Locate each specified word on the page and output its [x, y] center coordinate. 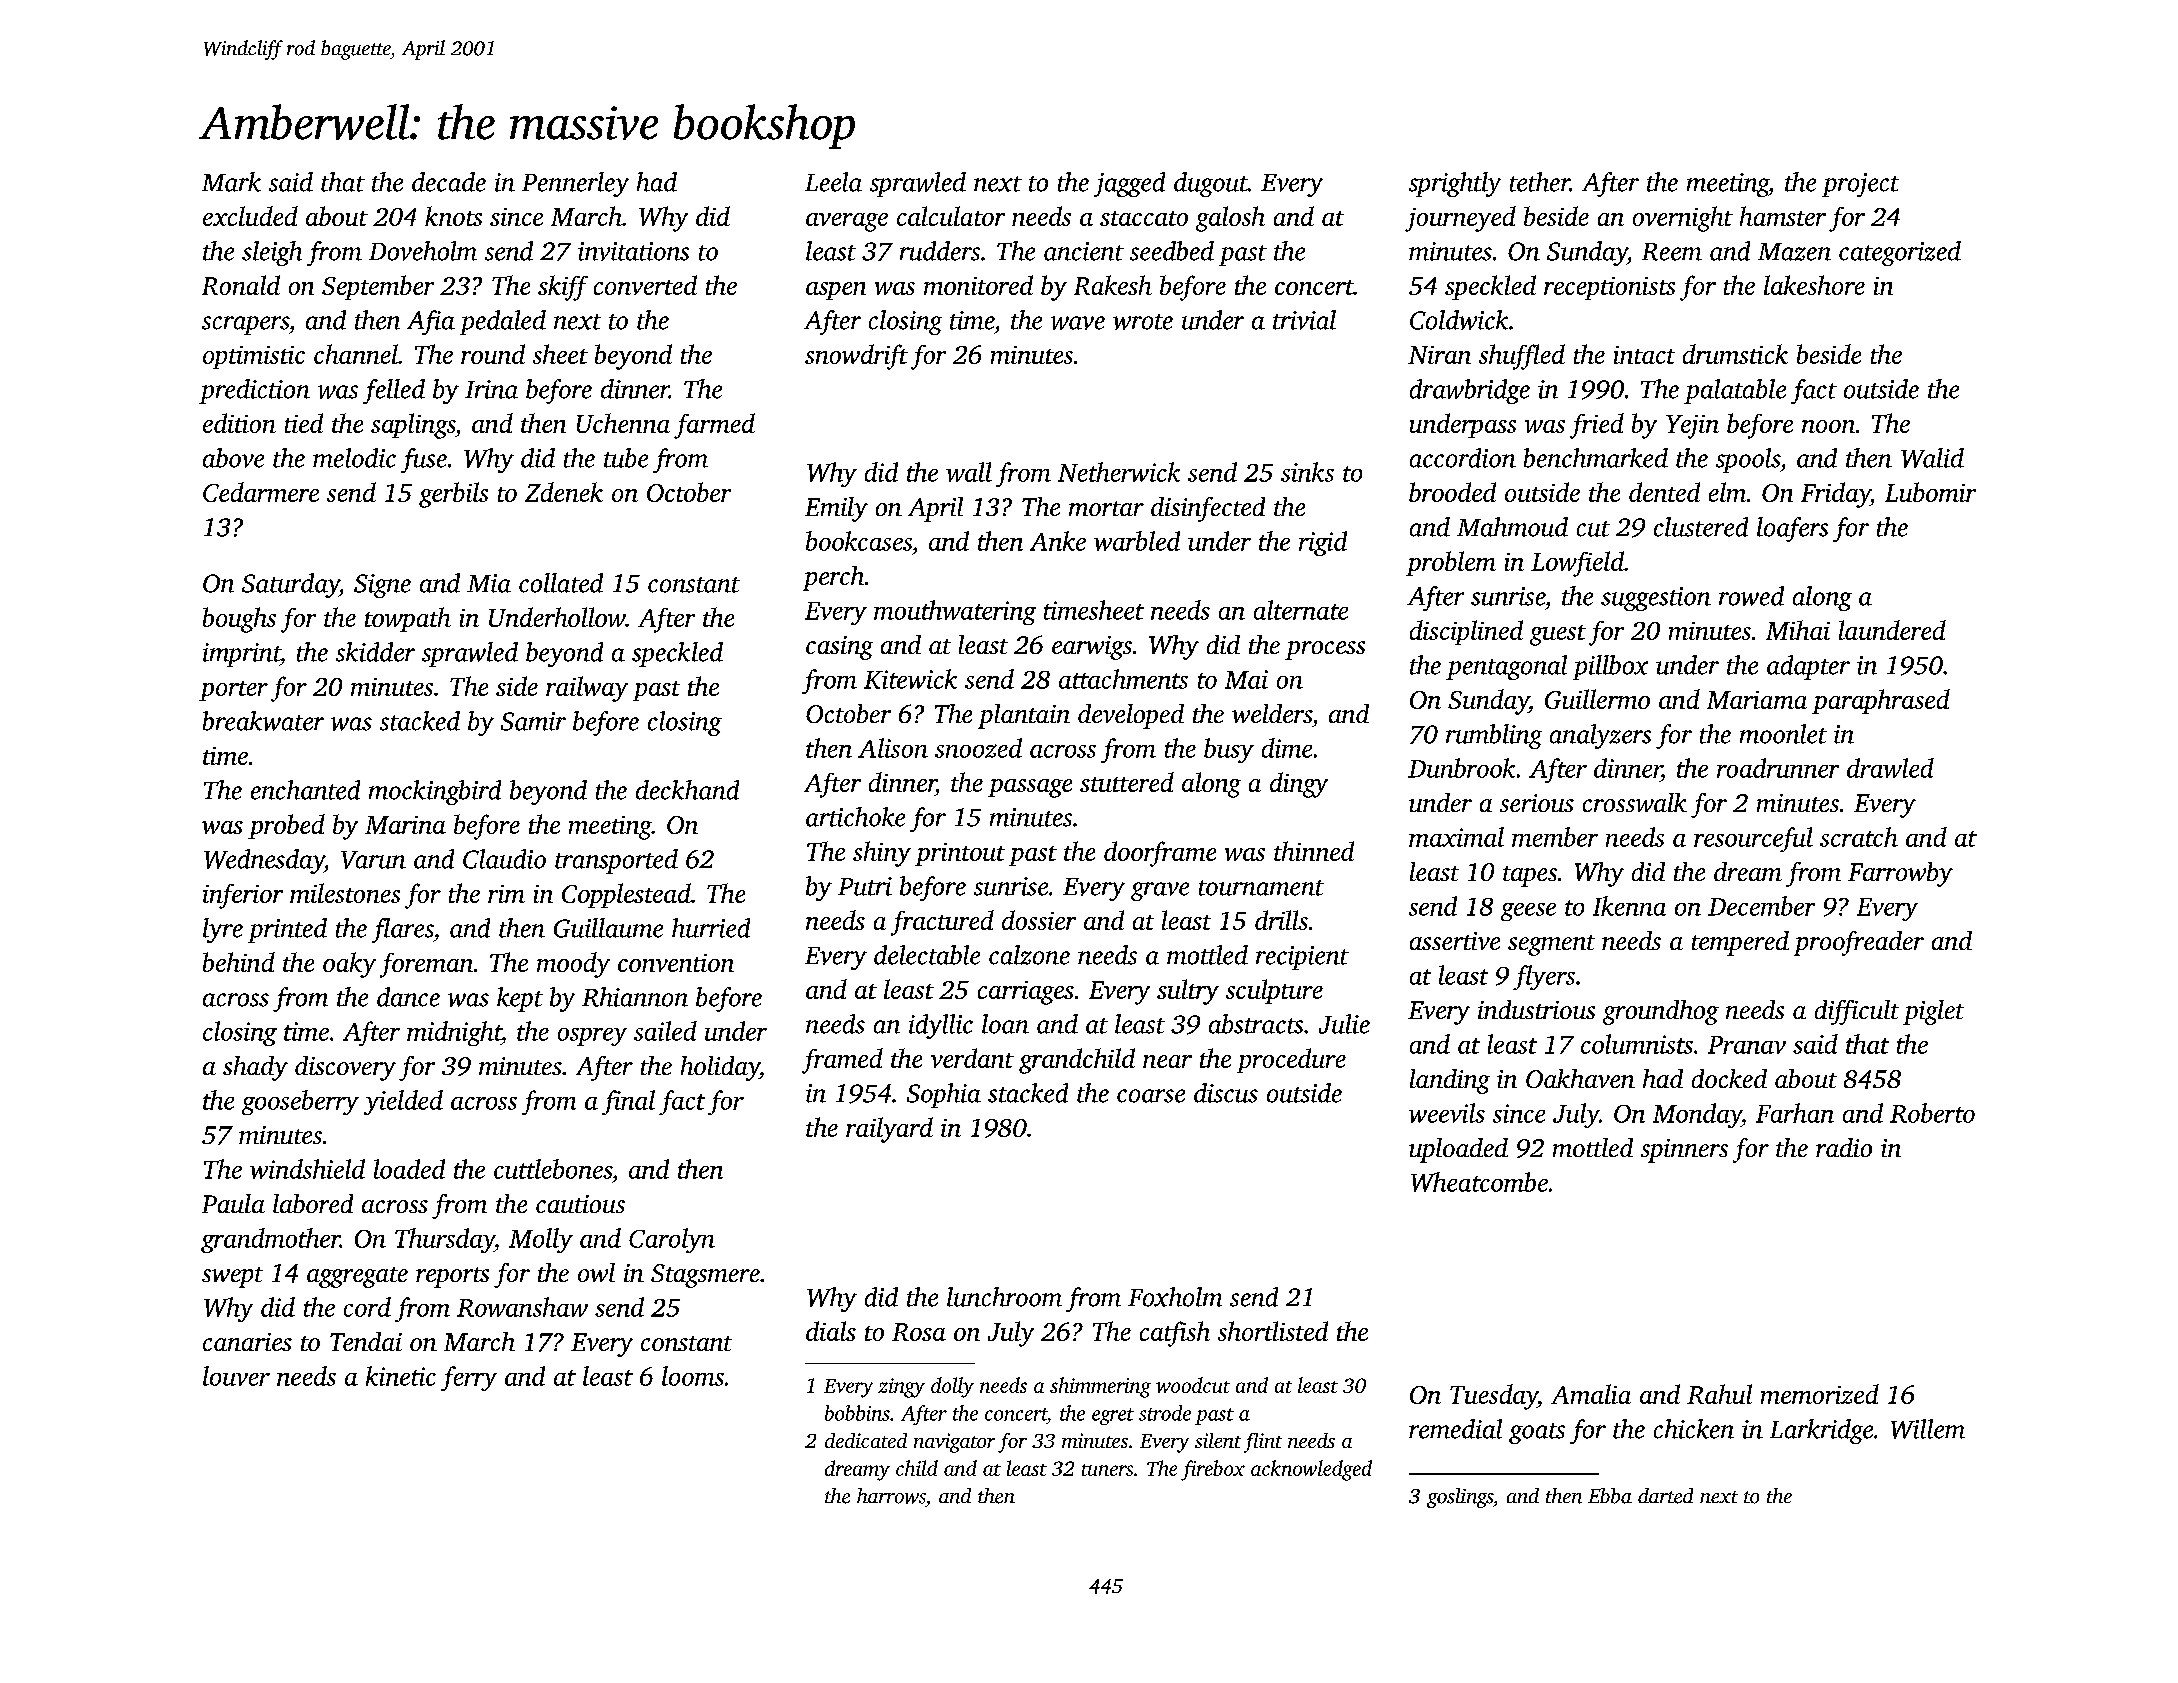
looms [693, 1376]
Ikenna [1629, 906]
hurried [711, 928]
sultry [1188, 992]
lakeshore [1814, 285]
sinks [1307, 472]
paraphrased [1881, 701]
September [378, 287]
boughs [239, 620]
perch [833, 578]
